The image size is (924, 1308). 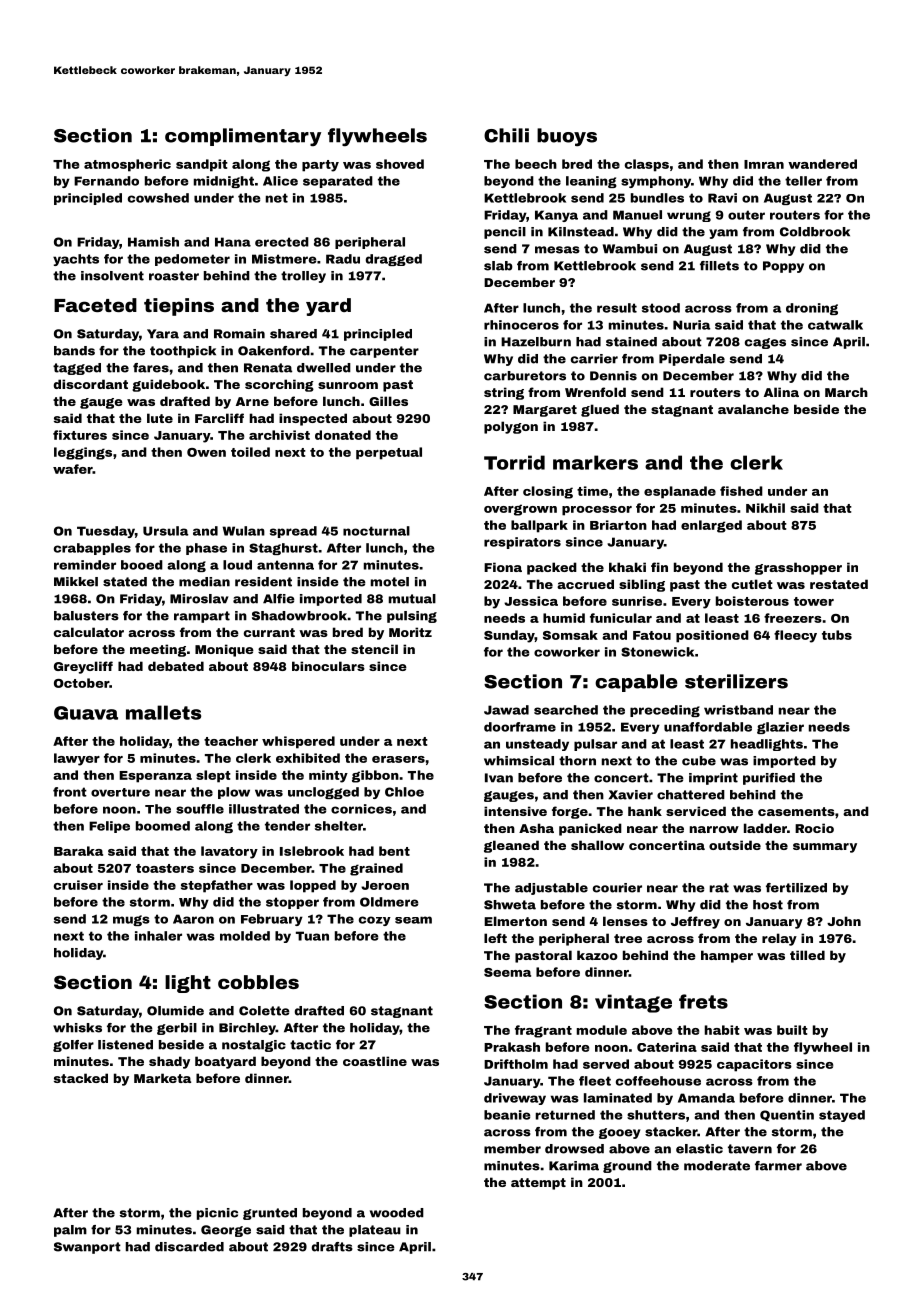 I want to click on Guava, so click(x=86, y=713).
